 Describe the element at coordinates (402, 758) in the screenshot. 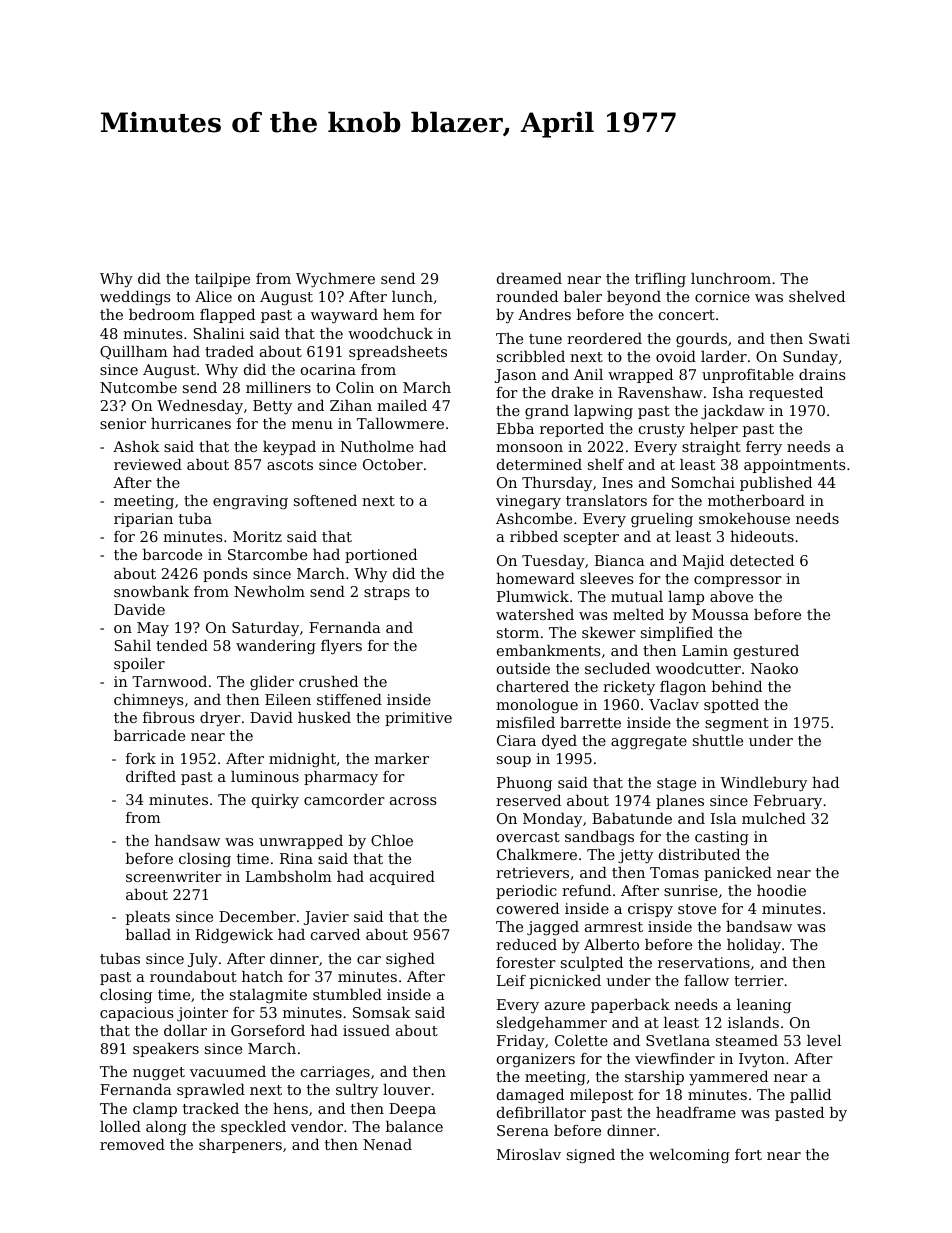

I see `marker` at that location.
